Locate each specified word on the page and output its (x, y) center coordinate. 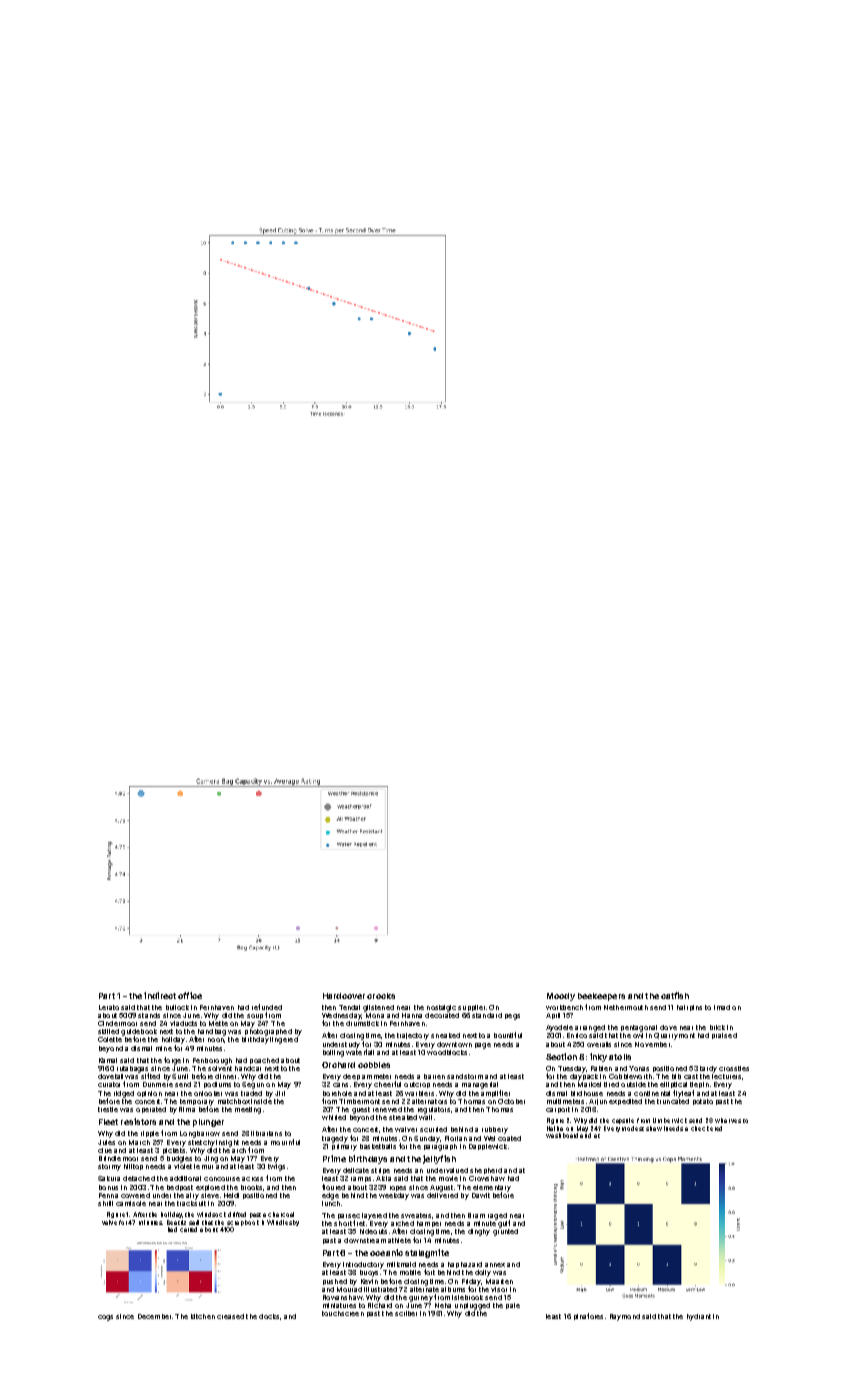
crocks (381, 996)
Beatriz (176, 1222)
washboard (562, 1135)
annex (495, 1265)
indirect (160, 995)
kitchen (203, 1316)
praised (724, 1036)
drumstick (362, 1023)
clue (105, 1150)
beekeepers (601, 997)
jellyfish (439, 1159)
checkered (706, 1128)
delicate (356, 1170)
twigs (276, 1167)
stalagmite (427, 1253)
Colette (110, 1039)
